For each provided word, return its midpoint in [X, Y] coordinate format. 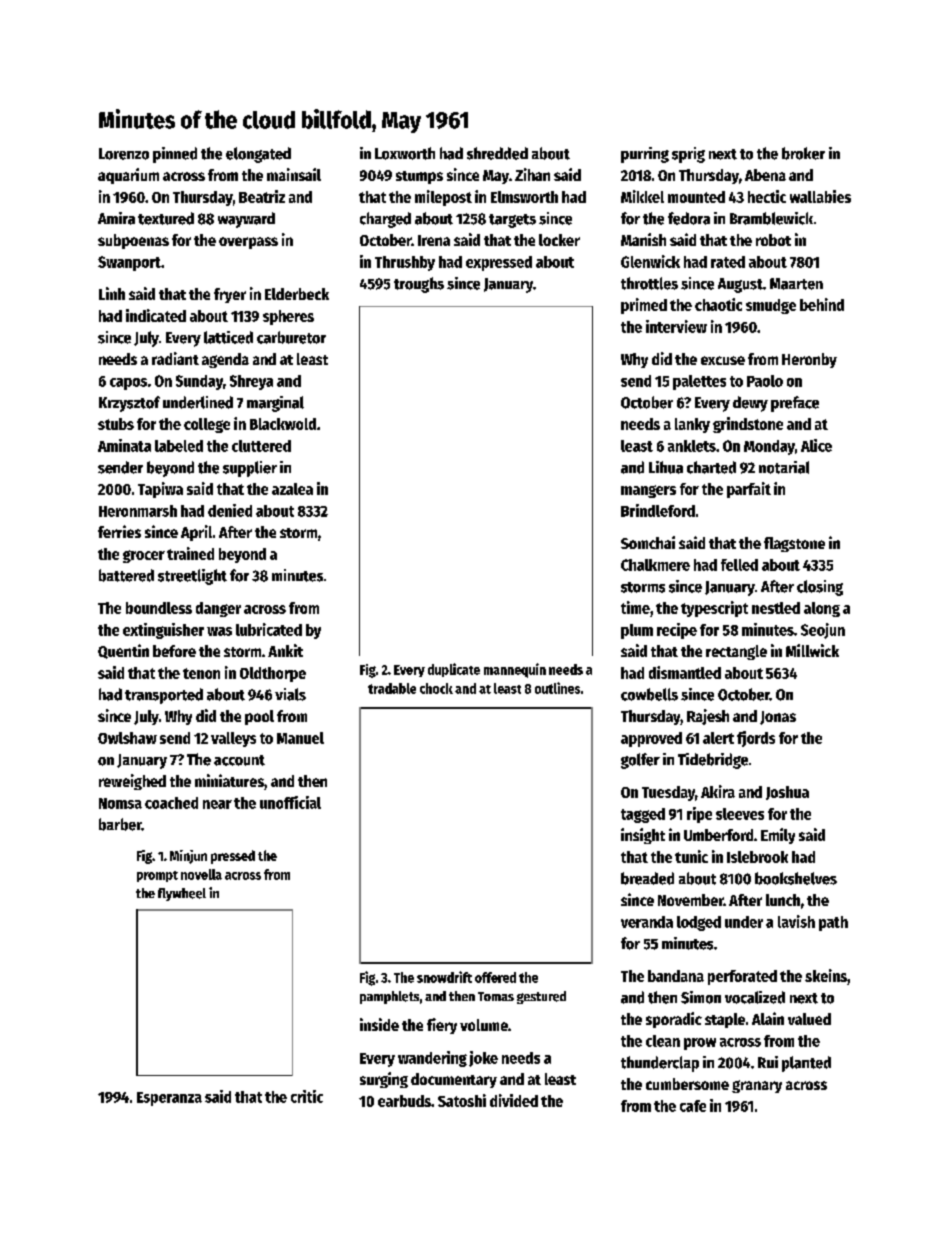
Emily [778, 836]
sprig [688, 155]
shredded [497, 153]
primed [644, 306]
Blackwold [283, 424]
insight [643, 836]
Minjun [188, 857]
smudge [771, 306]
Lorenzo [124, 154]
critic [307, 1096]
